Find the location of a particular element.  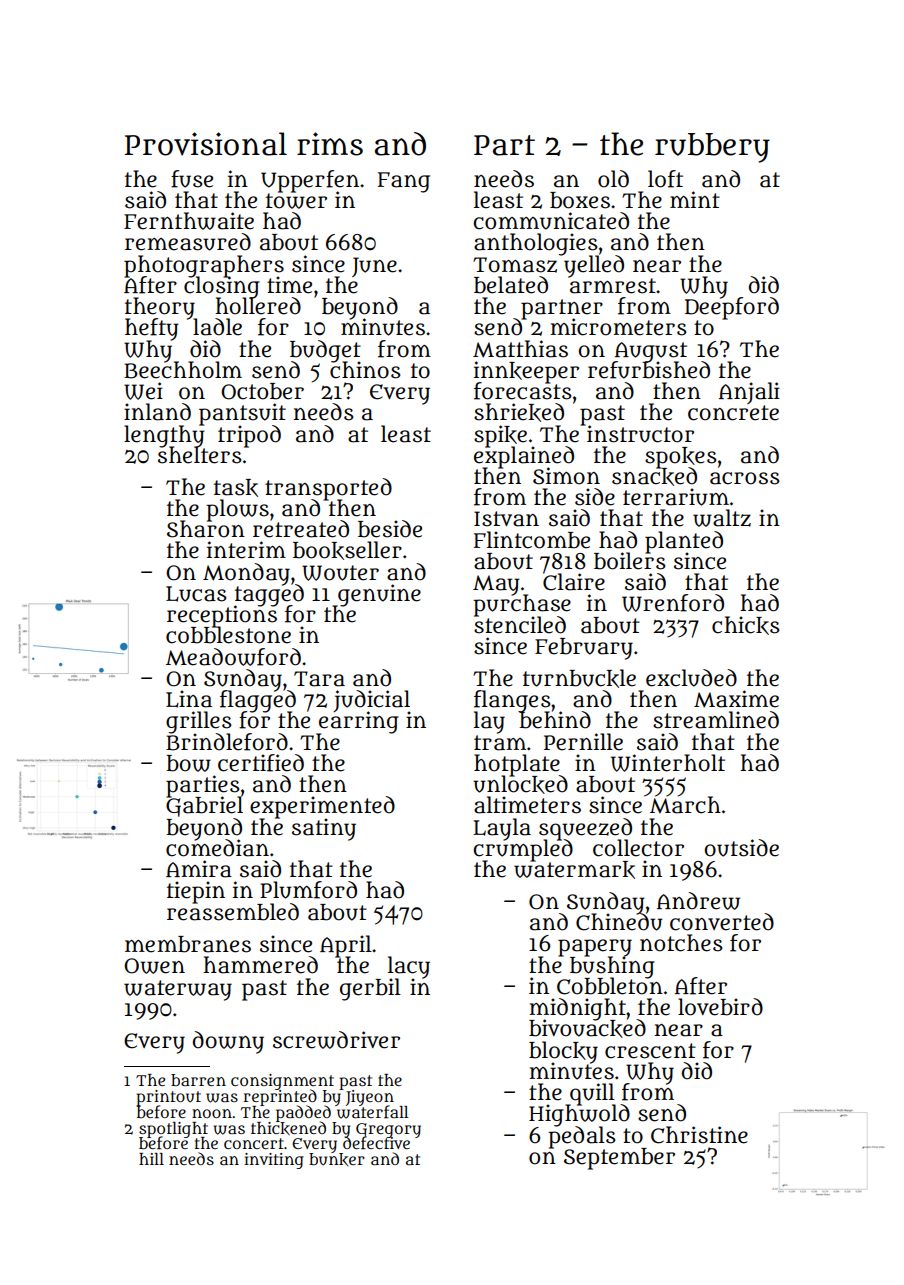

rubbery is located at coordinates (712, 148).
